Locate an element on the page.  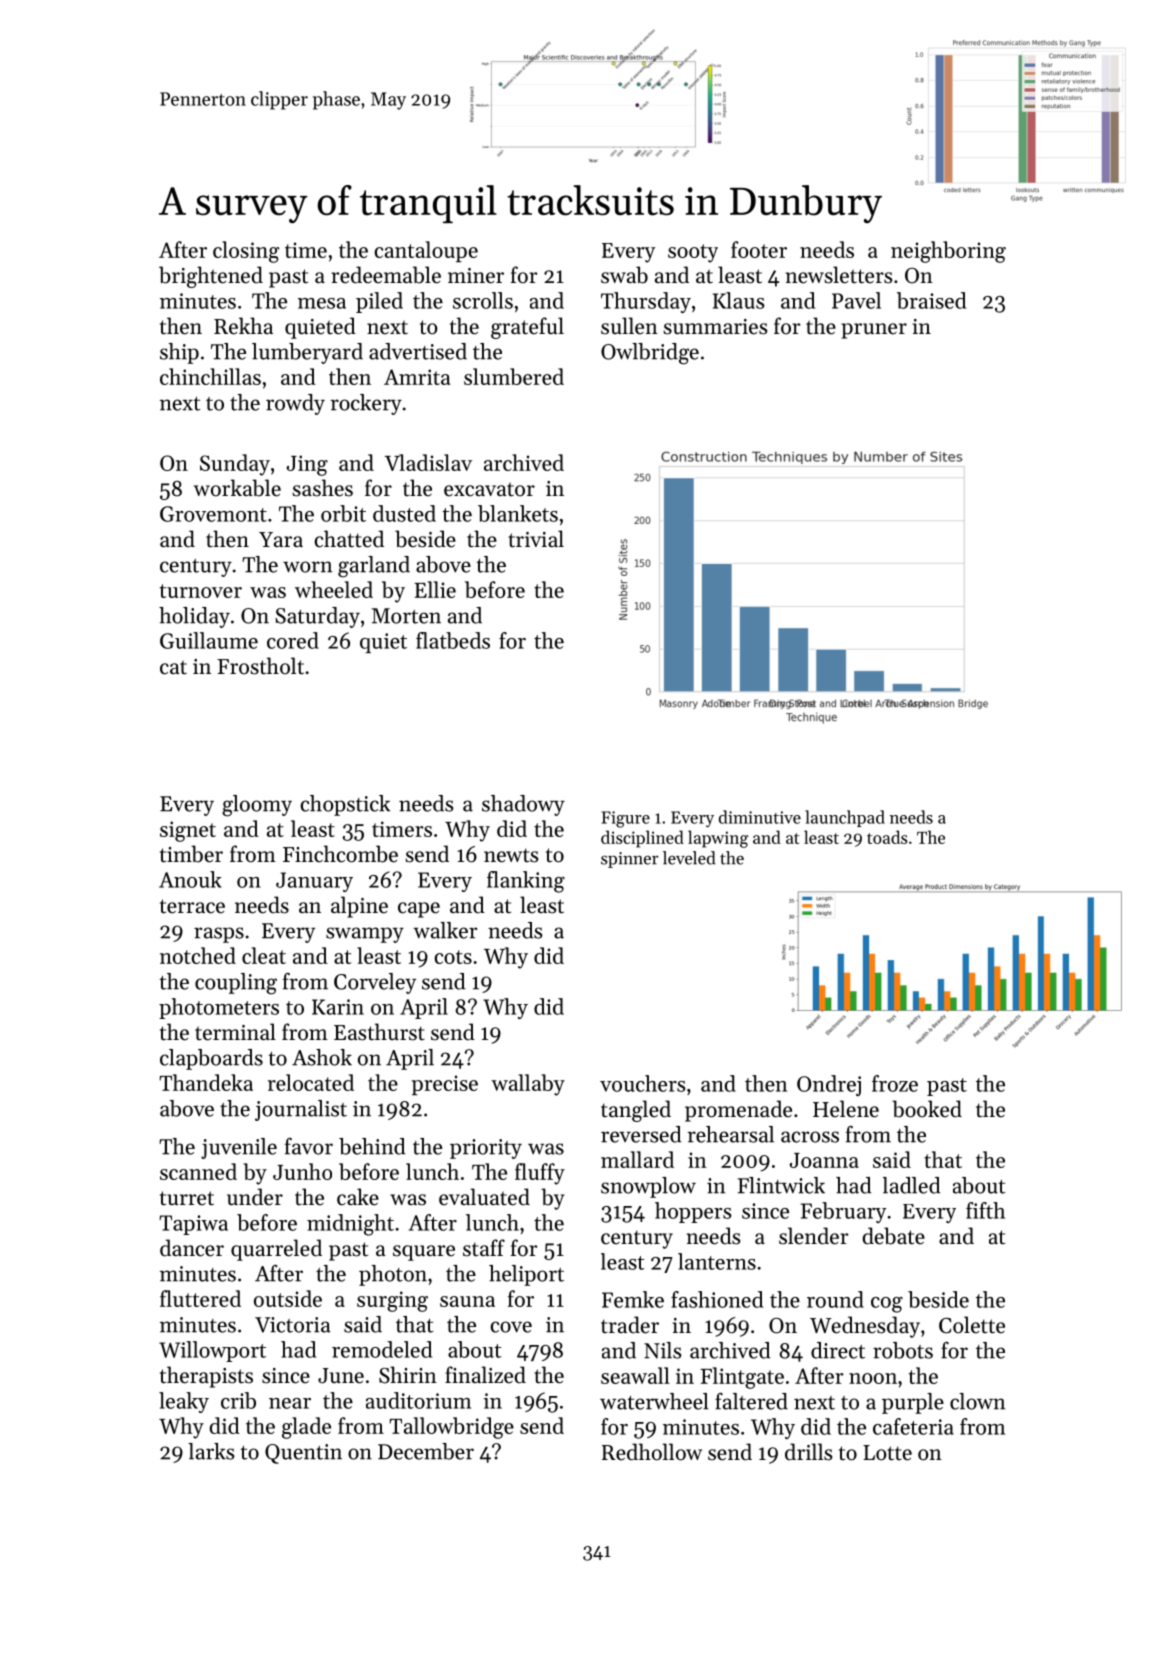
shadowy is located at coordinates (523, 805).
